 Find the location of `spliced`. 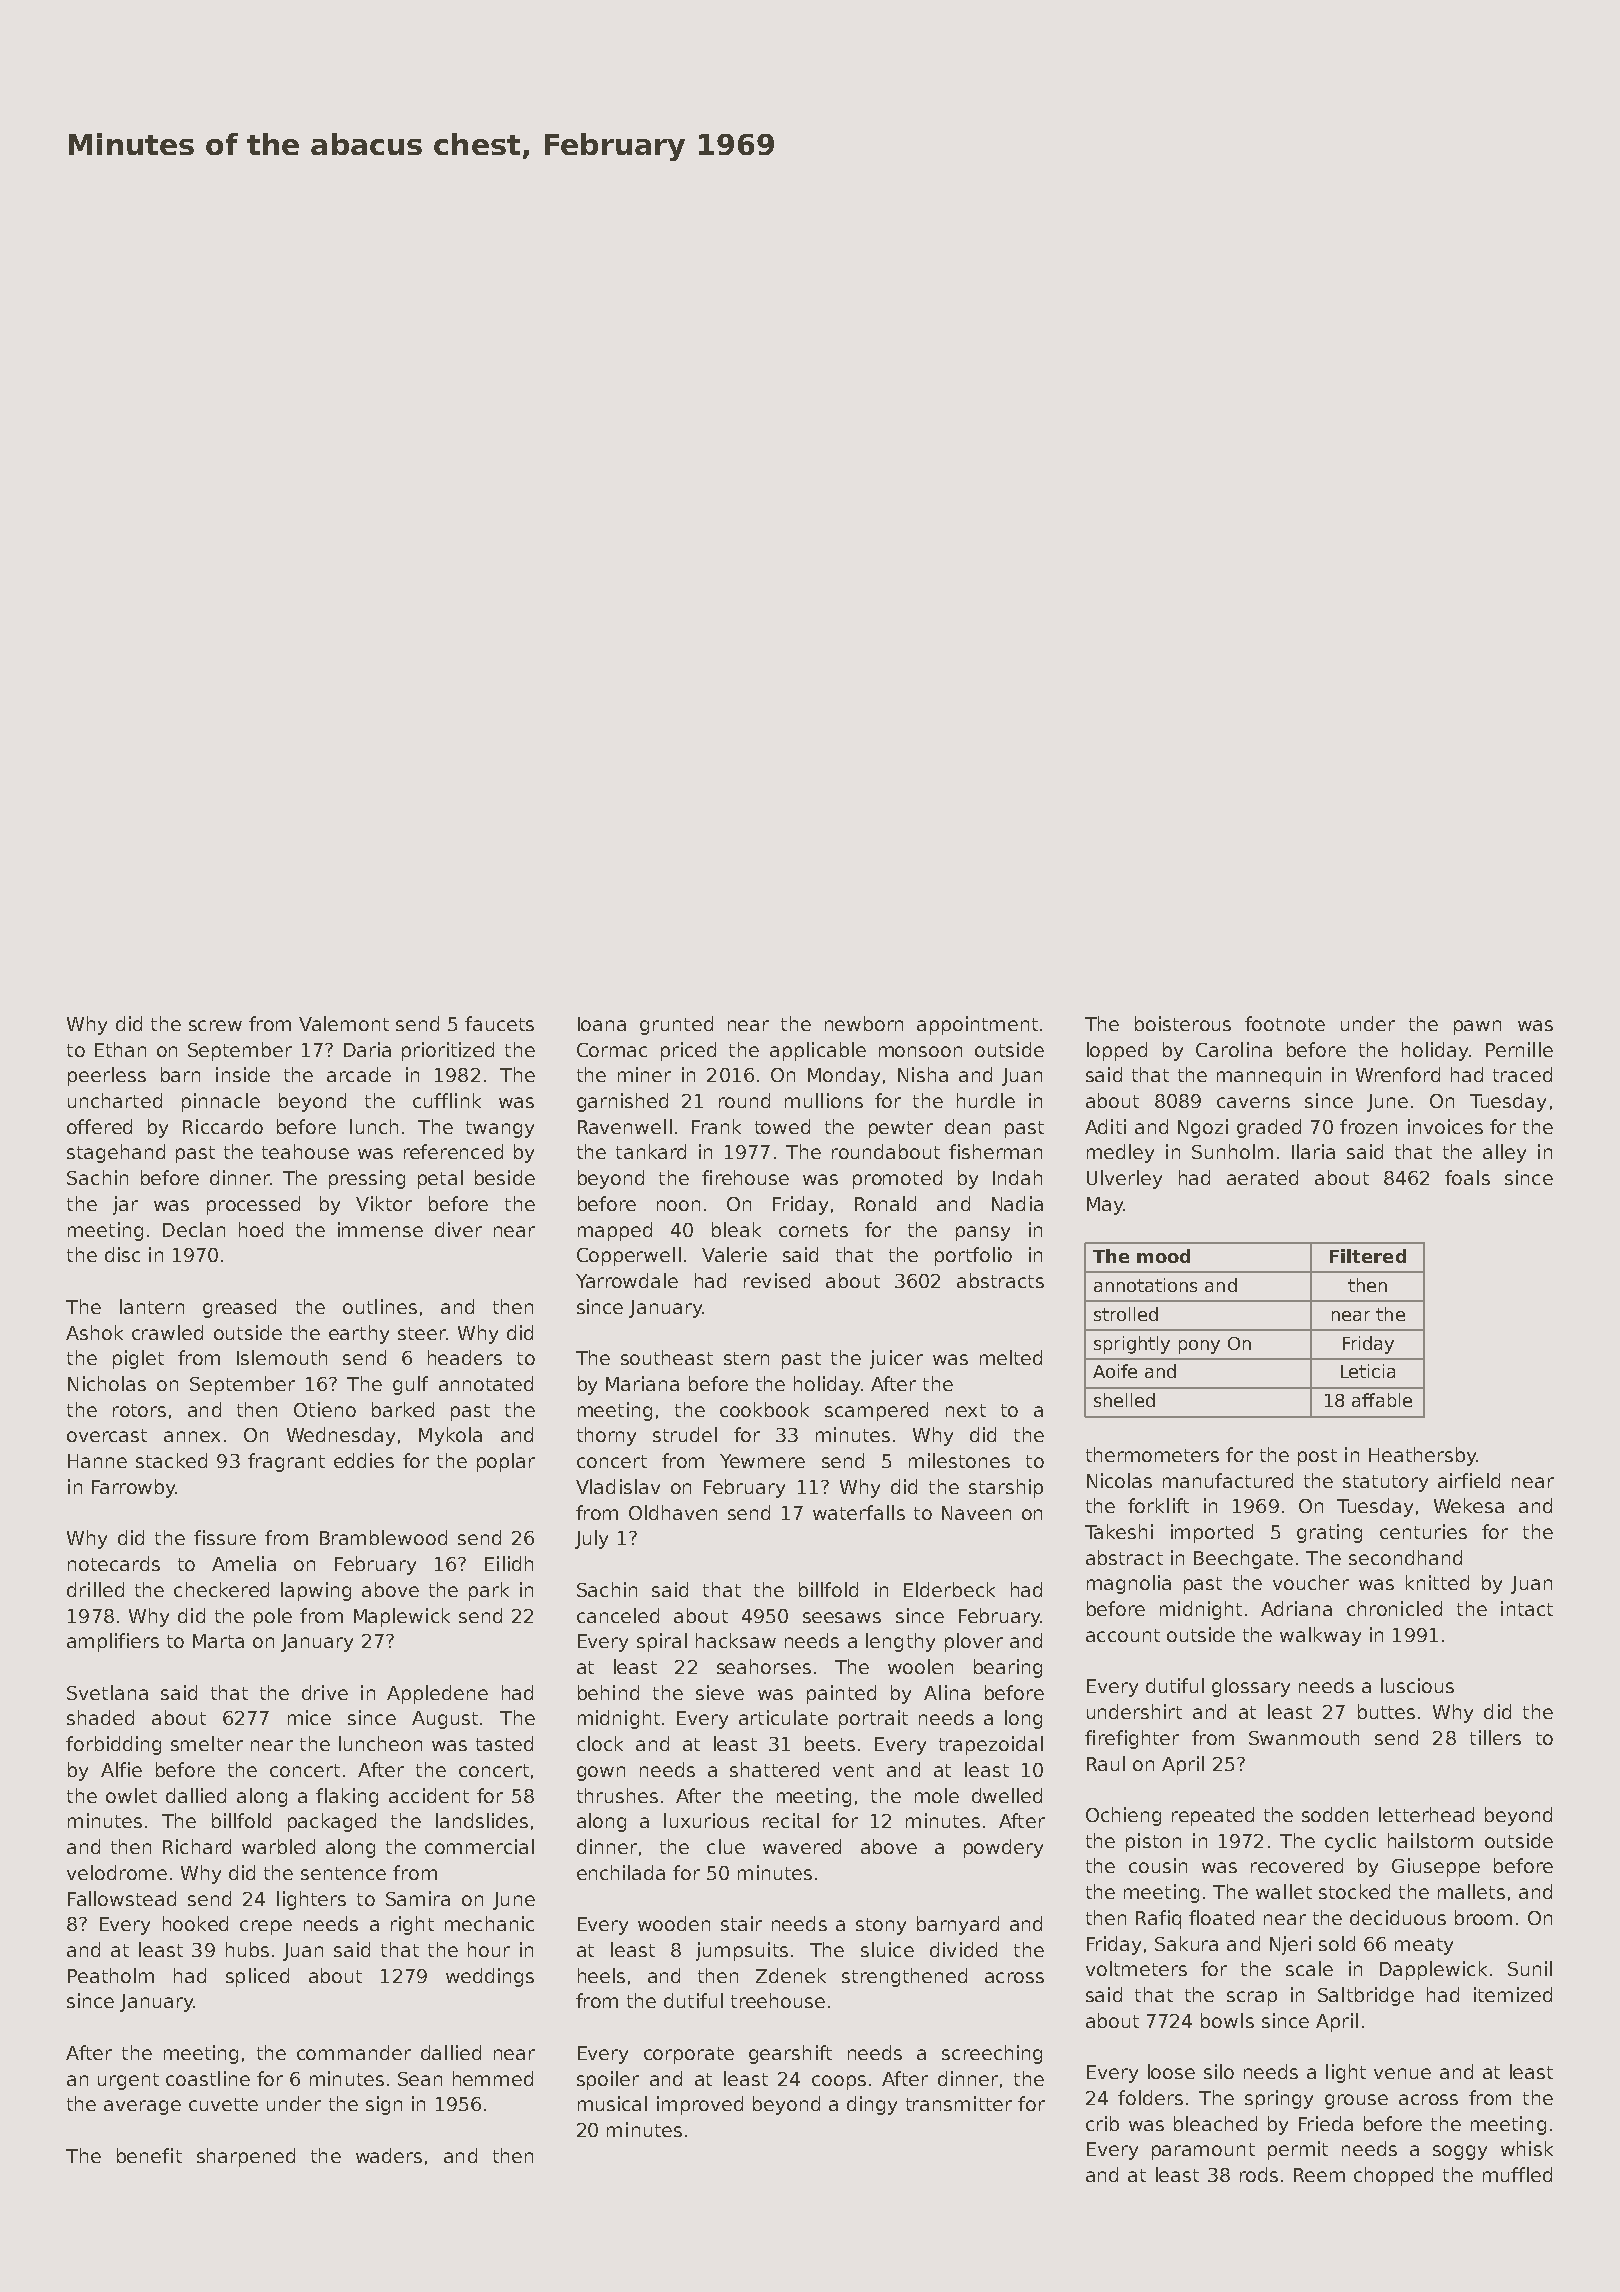

spliced is located at coordinates (257, 1977).
